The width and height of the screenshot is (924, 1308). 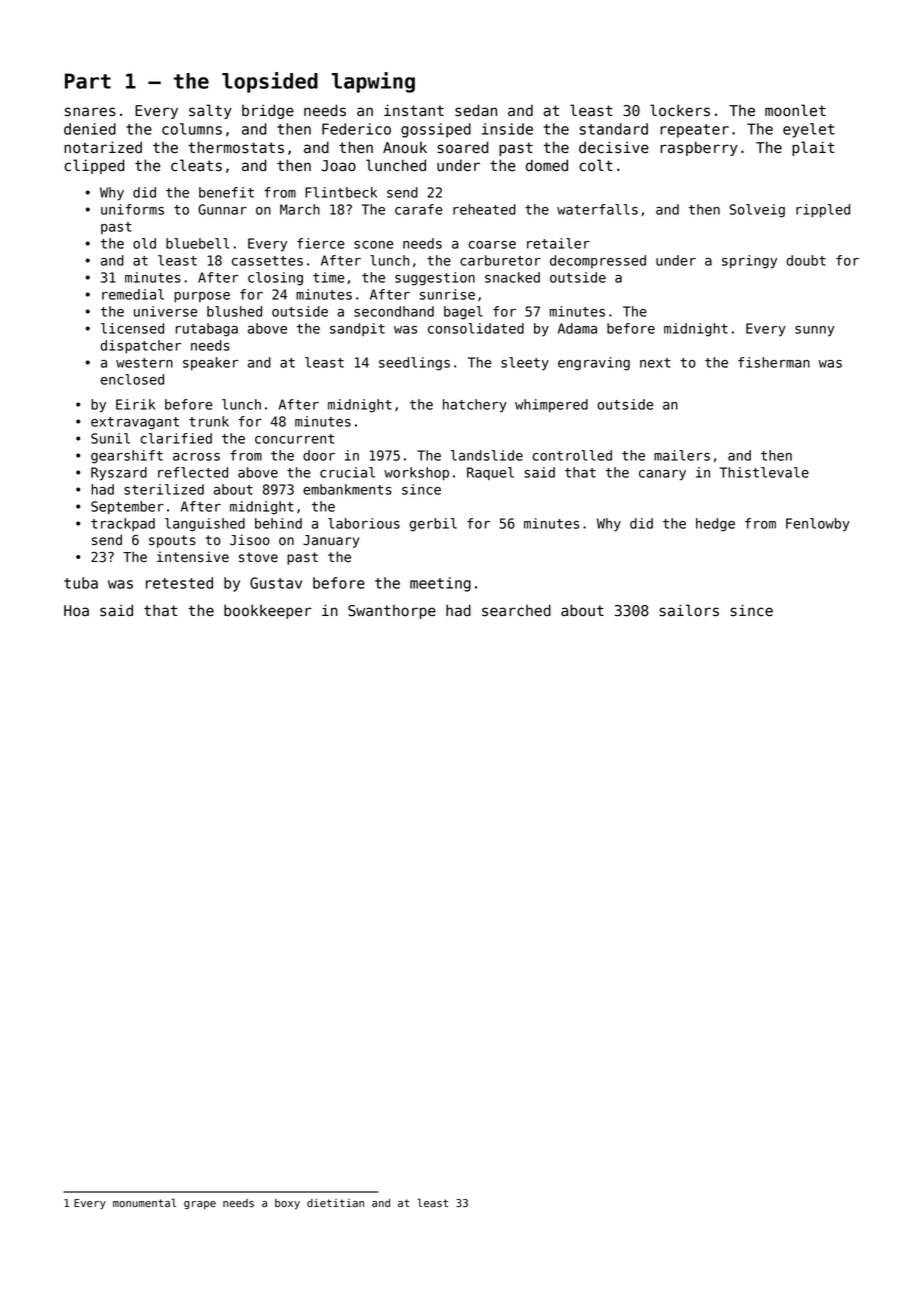 I want to click on dietitian, so click(x=335, y=1202).
